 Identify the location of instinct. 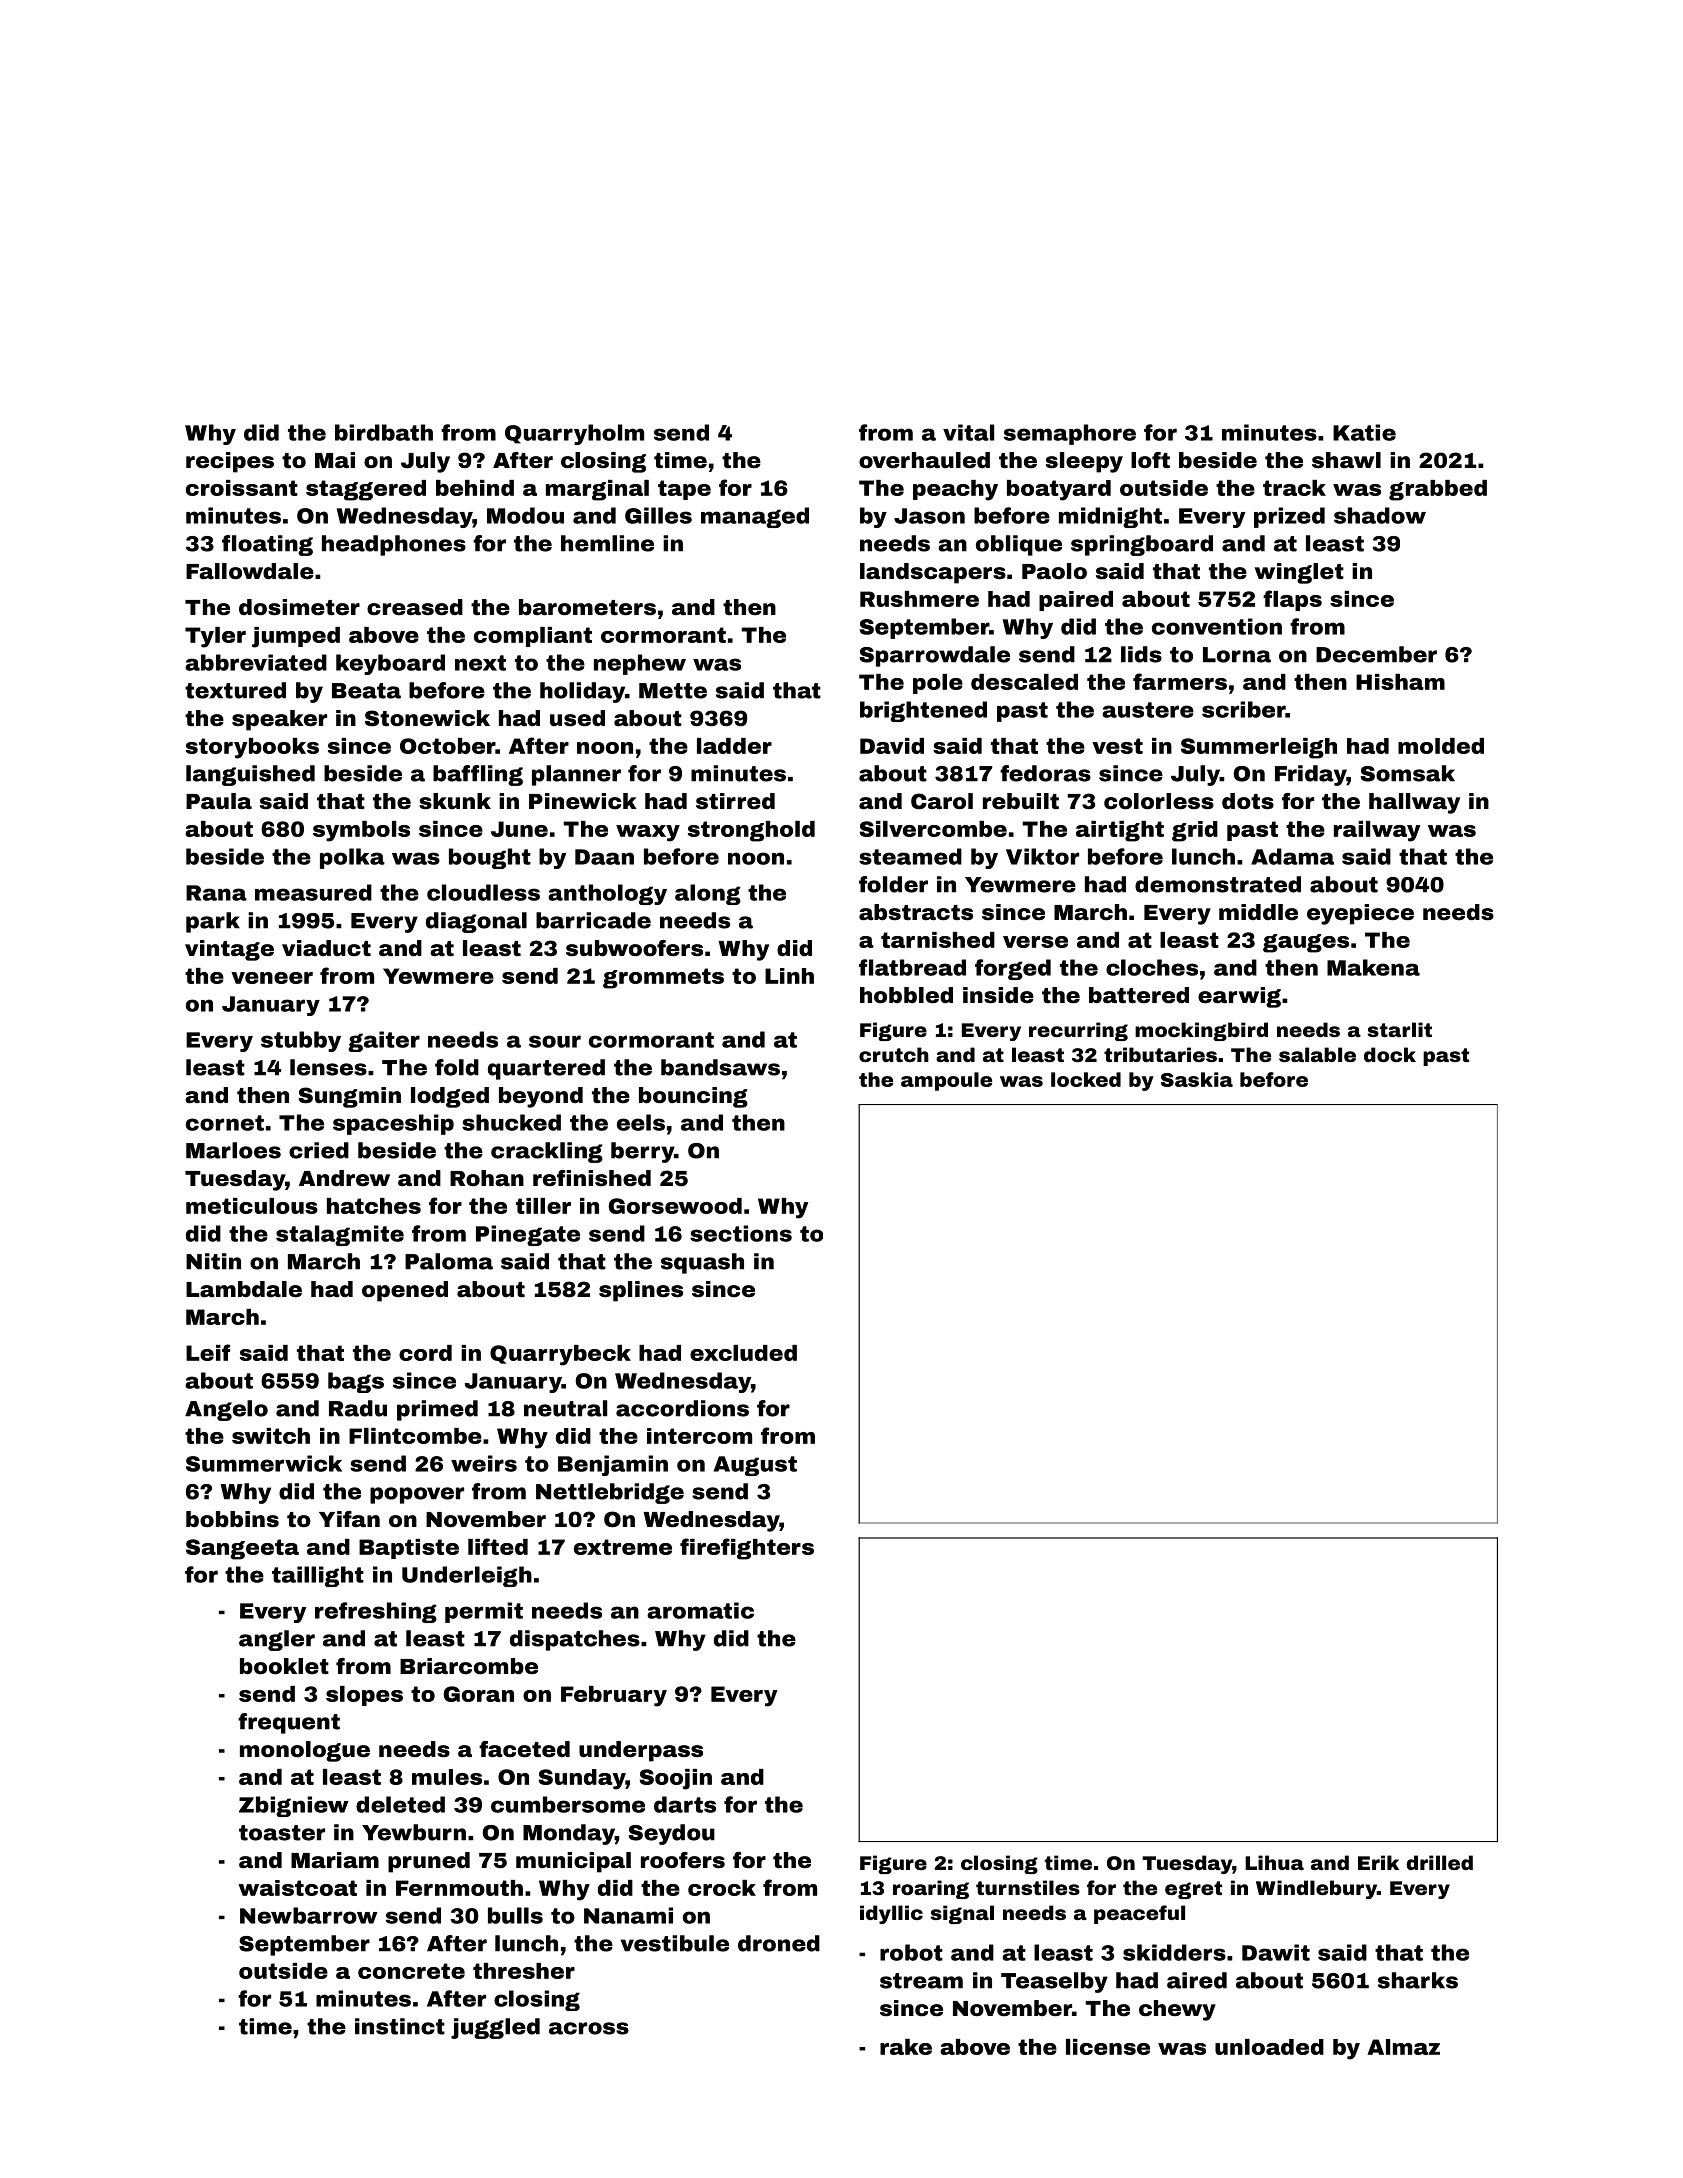
(400, 2026).
